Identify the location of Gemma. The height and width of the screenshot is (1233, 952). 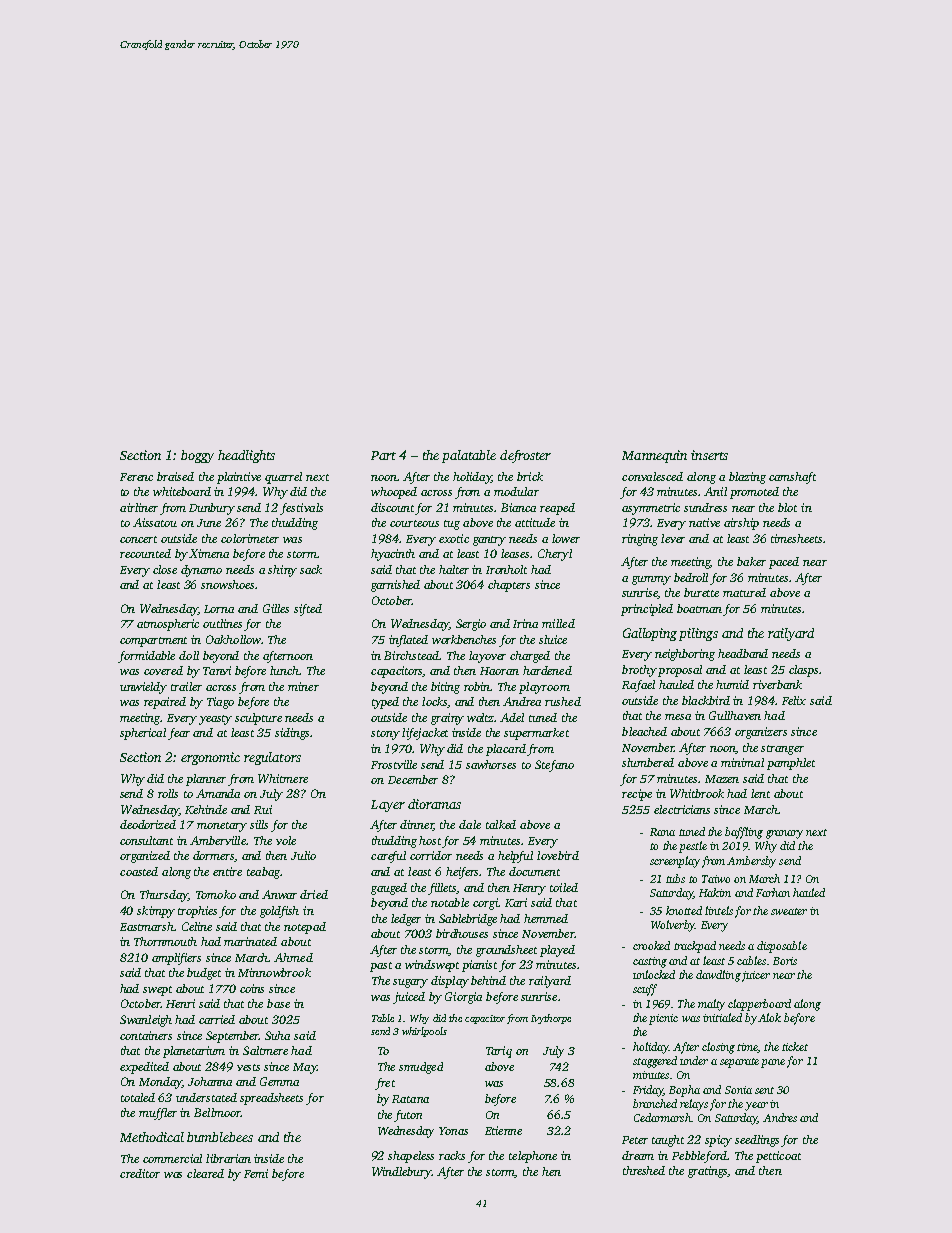
(279, 1081).
